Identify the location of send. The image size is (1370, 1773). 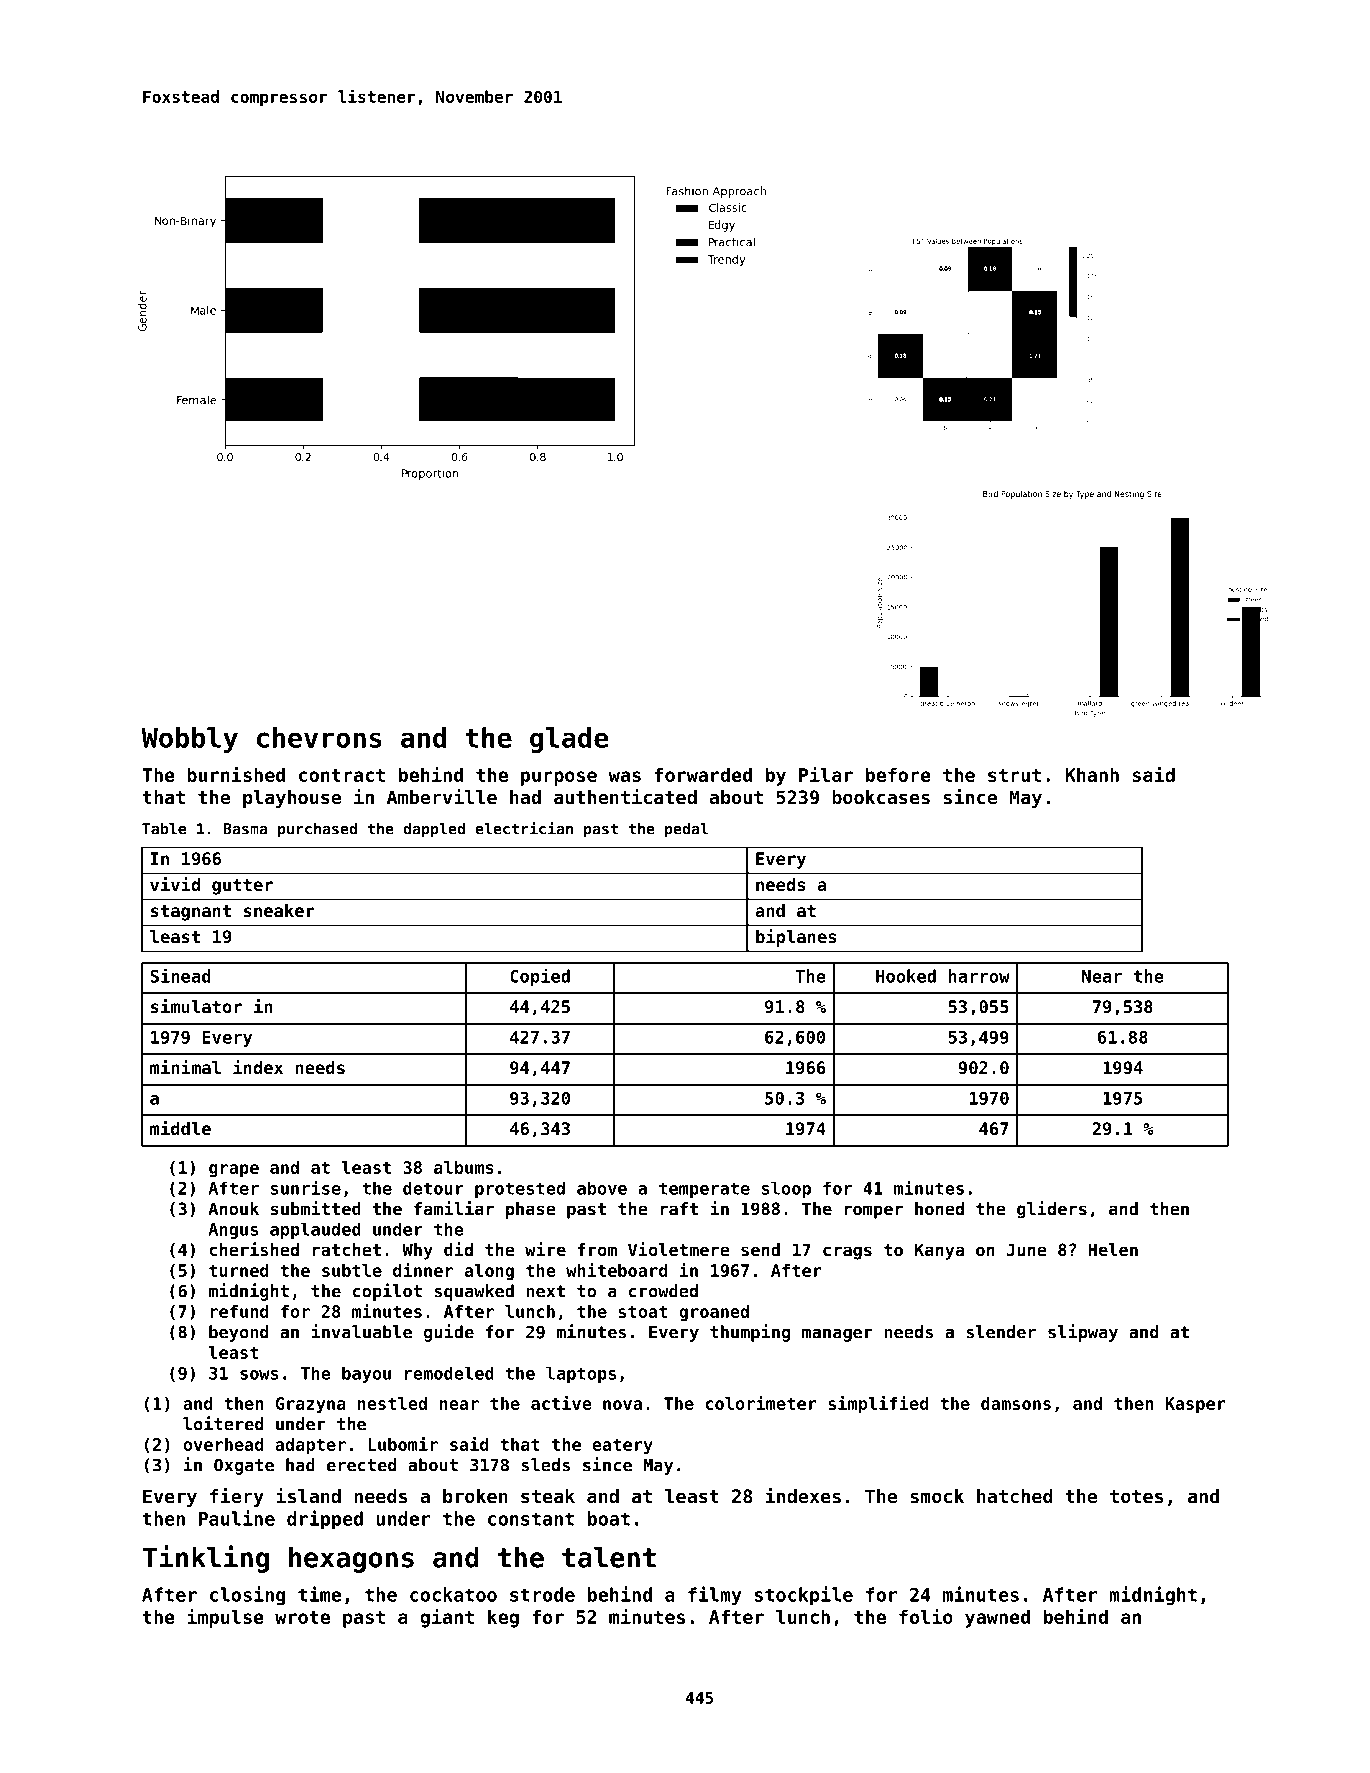
(760, 1249).
